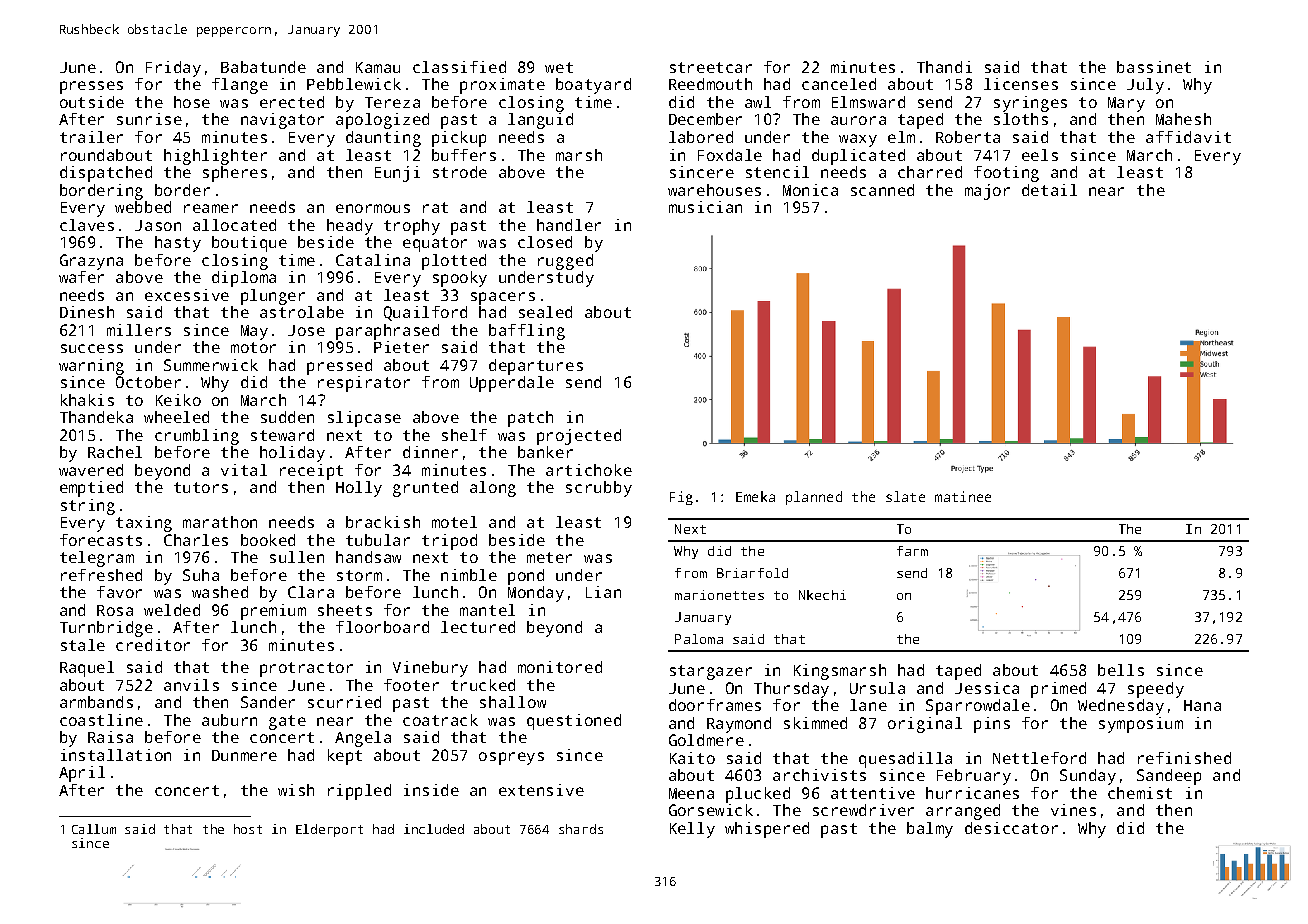  Describe the element at coordinates (434, 829) in the document. I see `included` at that location.
